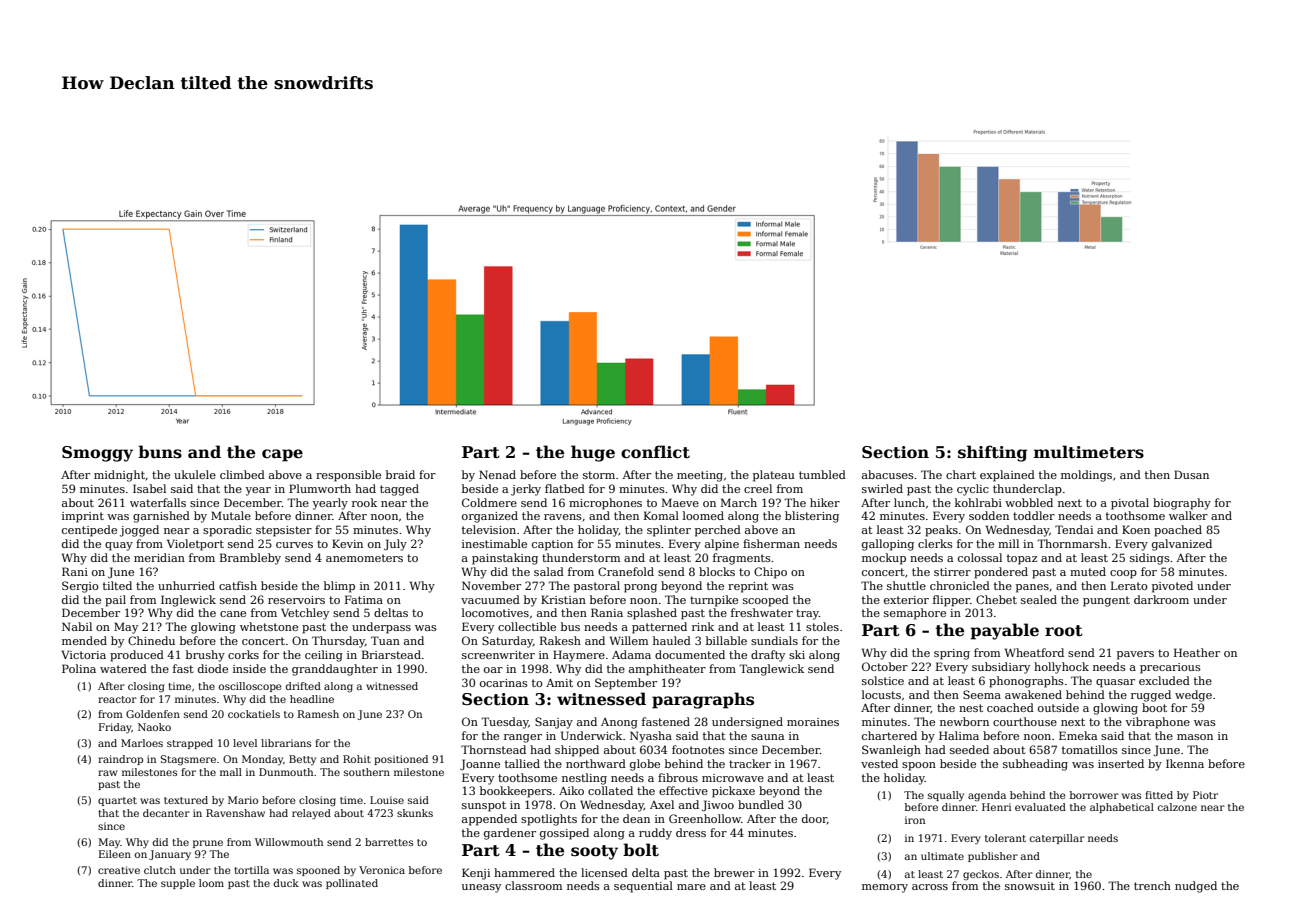  What do you see at coordinates (233, 614) in the screenshot?
I see `cane` at bounding box center [233, 614].
